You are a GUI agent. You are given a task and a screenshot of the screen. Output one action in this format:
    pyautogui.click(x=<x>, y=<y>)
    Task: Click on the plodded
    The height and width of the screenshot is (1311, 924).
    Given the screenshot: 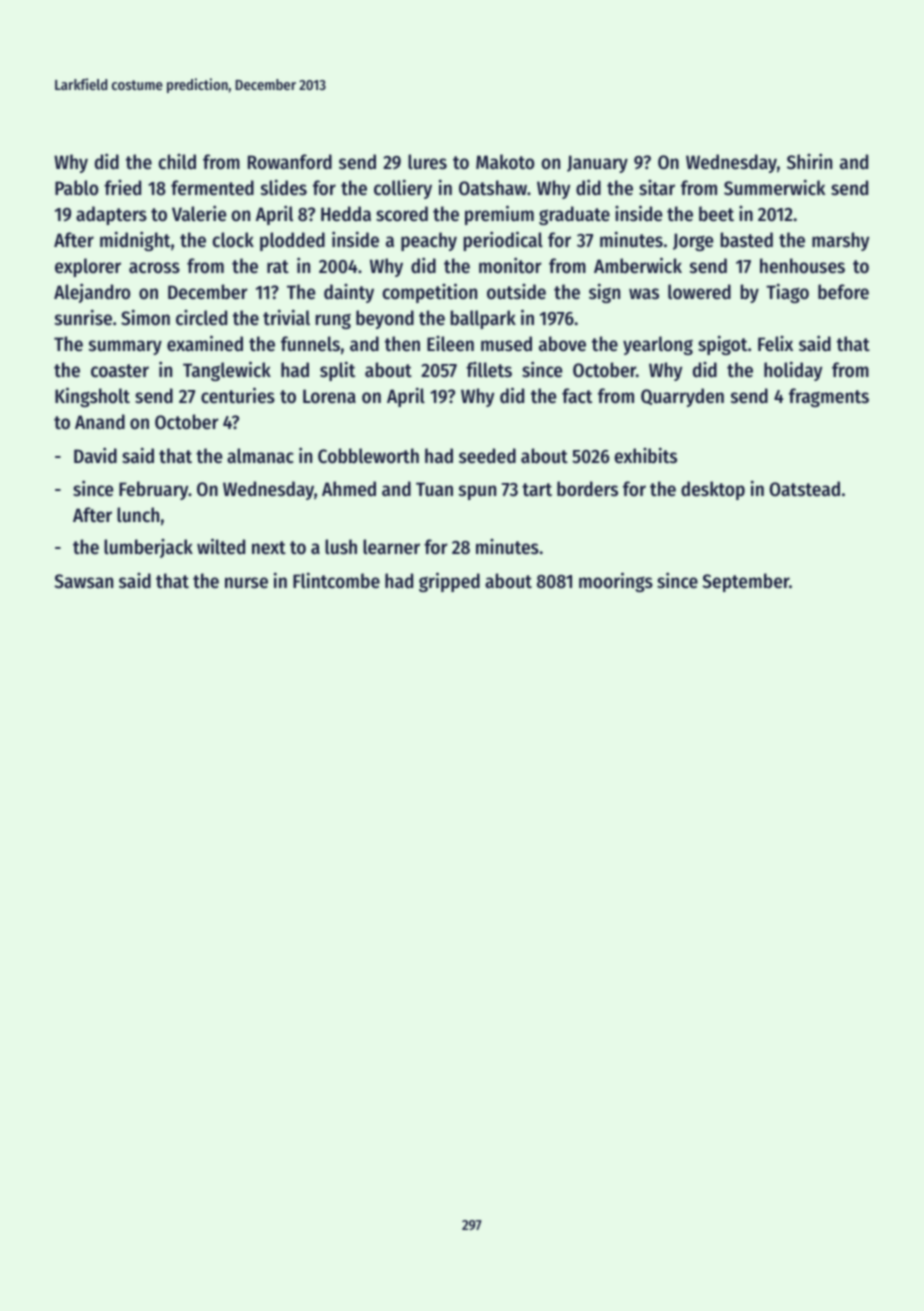 What is the action you would take?
    pyautogui.click(x=292, y=241)
